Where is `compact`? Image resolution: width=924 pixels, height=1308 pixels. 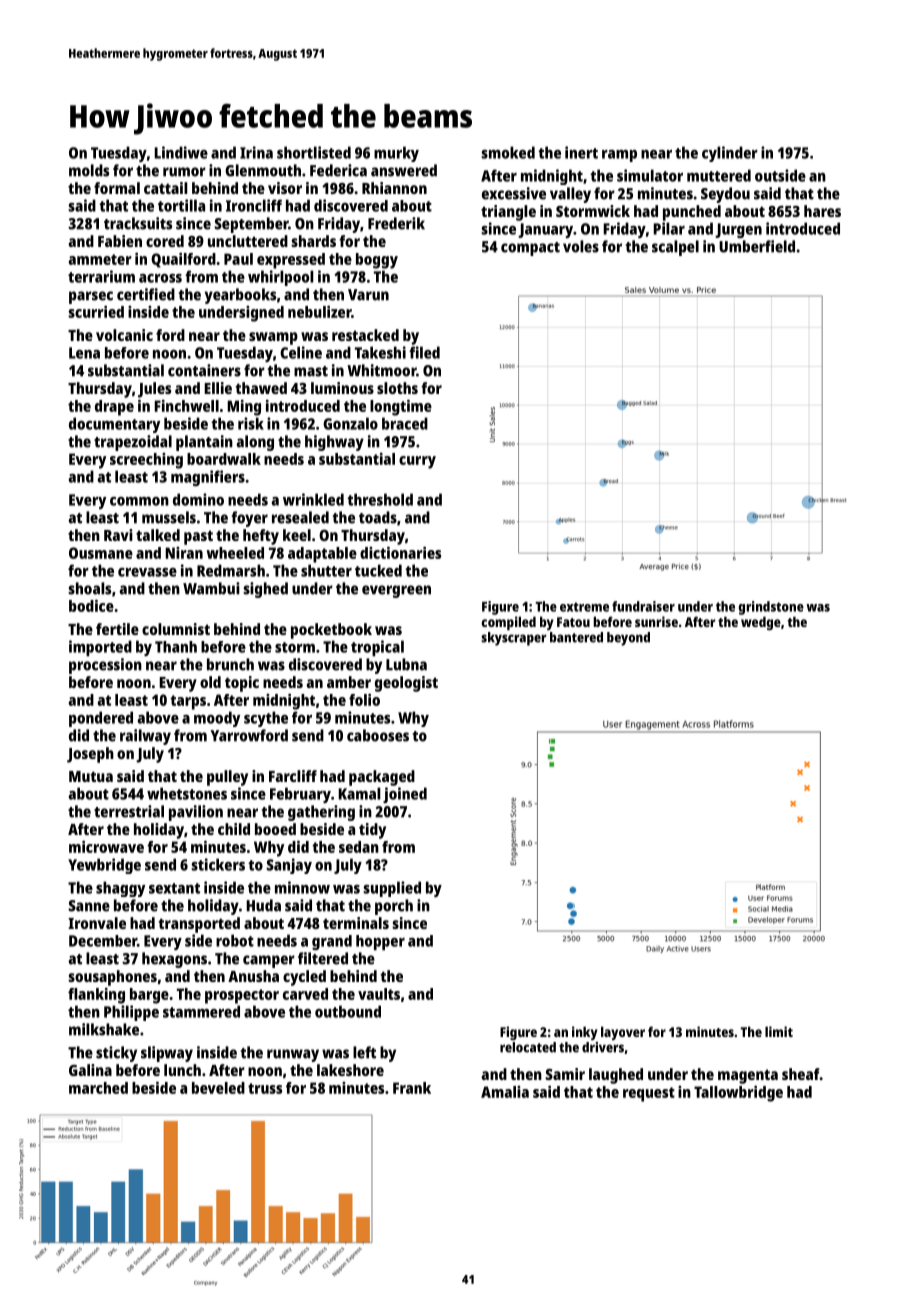 compact is located at coordinates (530, 249).
